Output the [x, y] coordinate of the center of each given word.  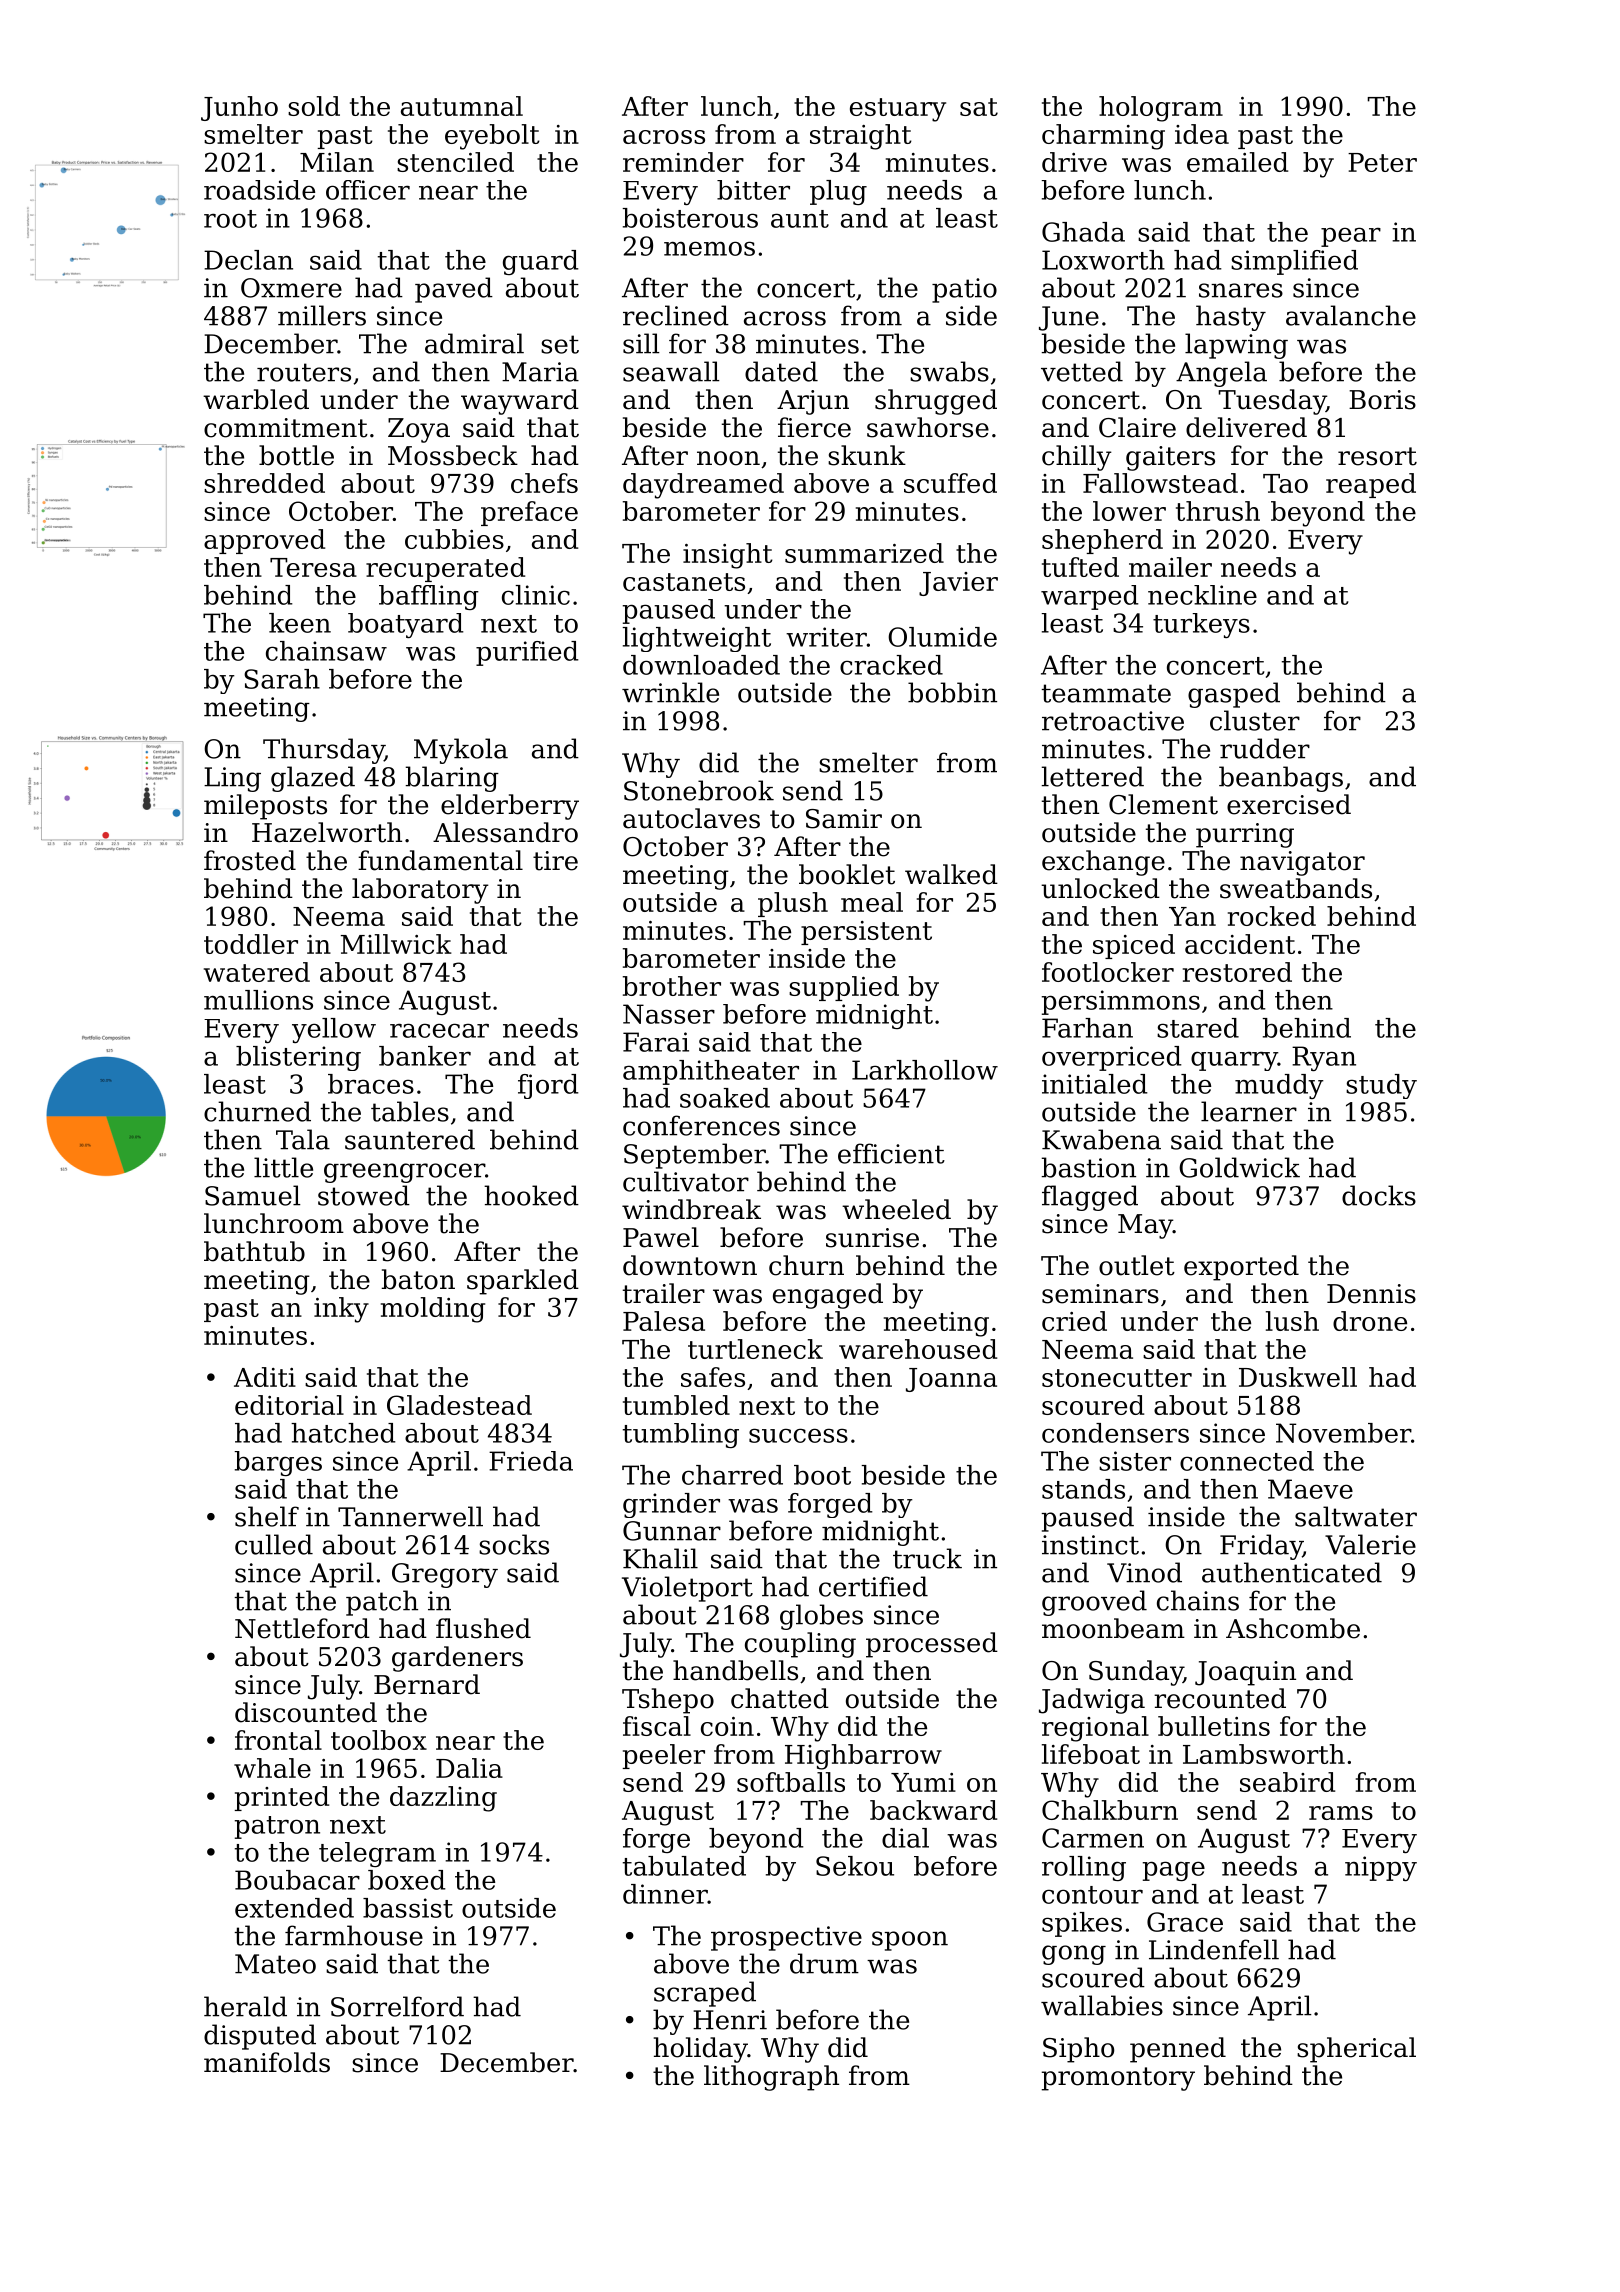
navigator [1302, 863]
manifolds [267, 2062]
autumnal [462, 106]
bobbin [952, 692]
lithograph [771, 2078]
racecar [439, 1030]
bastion [1088, 1167]
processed [932, 1645]
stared [1198, 1028]
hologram [1161, 109]
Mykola [461, 751]
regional [1095, 1729]
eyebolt [492, 137]
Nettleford [302, 1628]
